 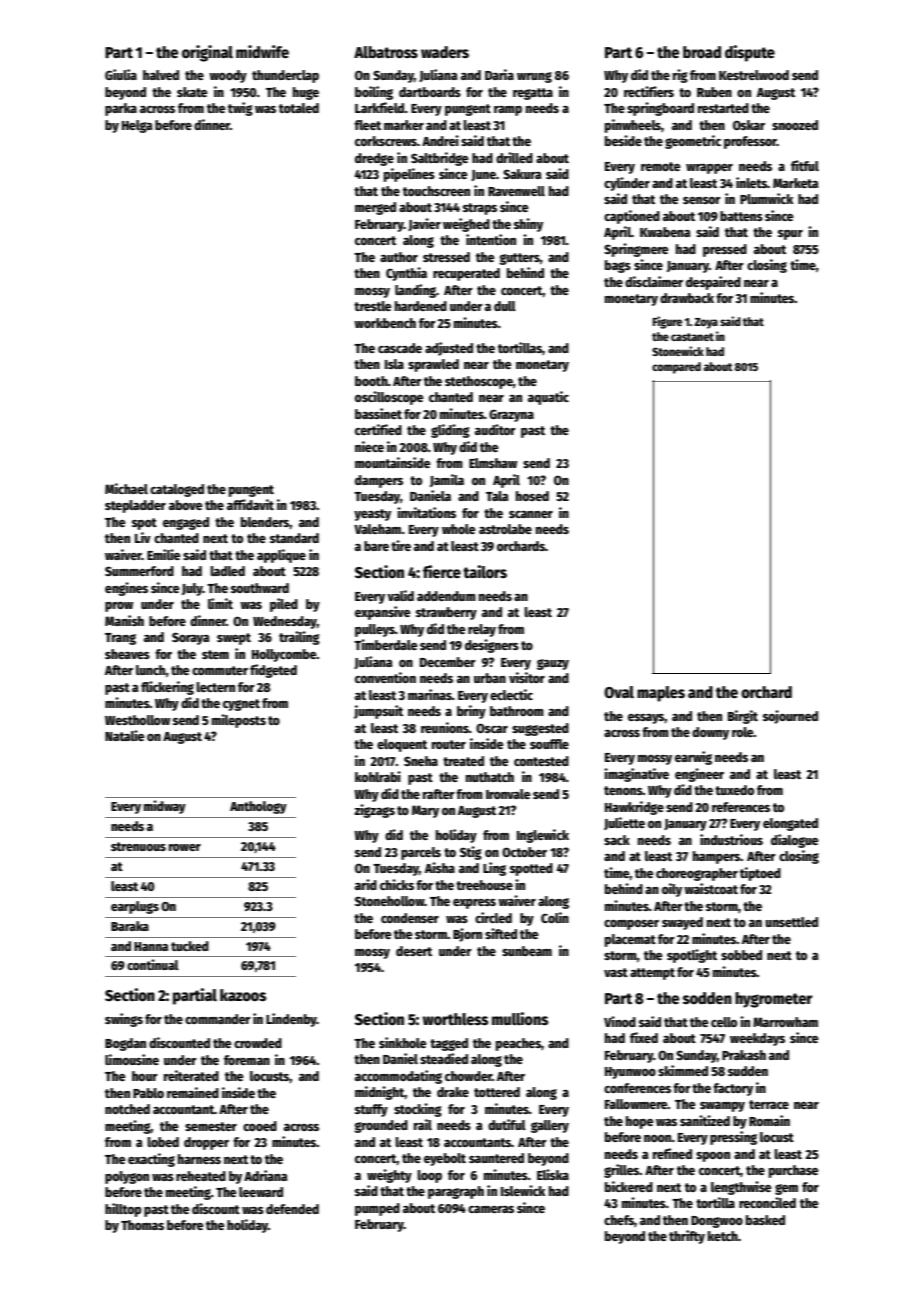 What do you see at coordinates (524, 852) in the screenshot?
I see `October` at bounding box center [524, 852].
